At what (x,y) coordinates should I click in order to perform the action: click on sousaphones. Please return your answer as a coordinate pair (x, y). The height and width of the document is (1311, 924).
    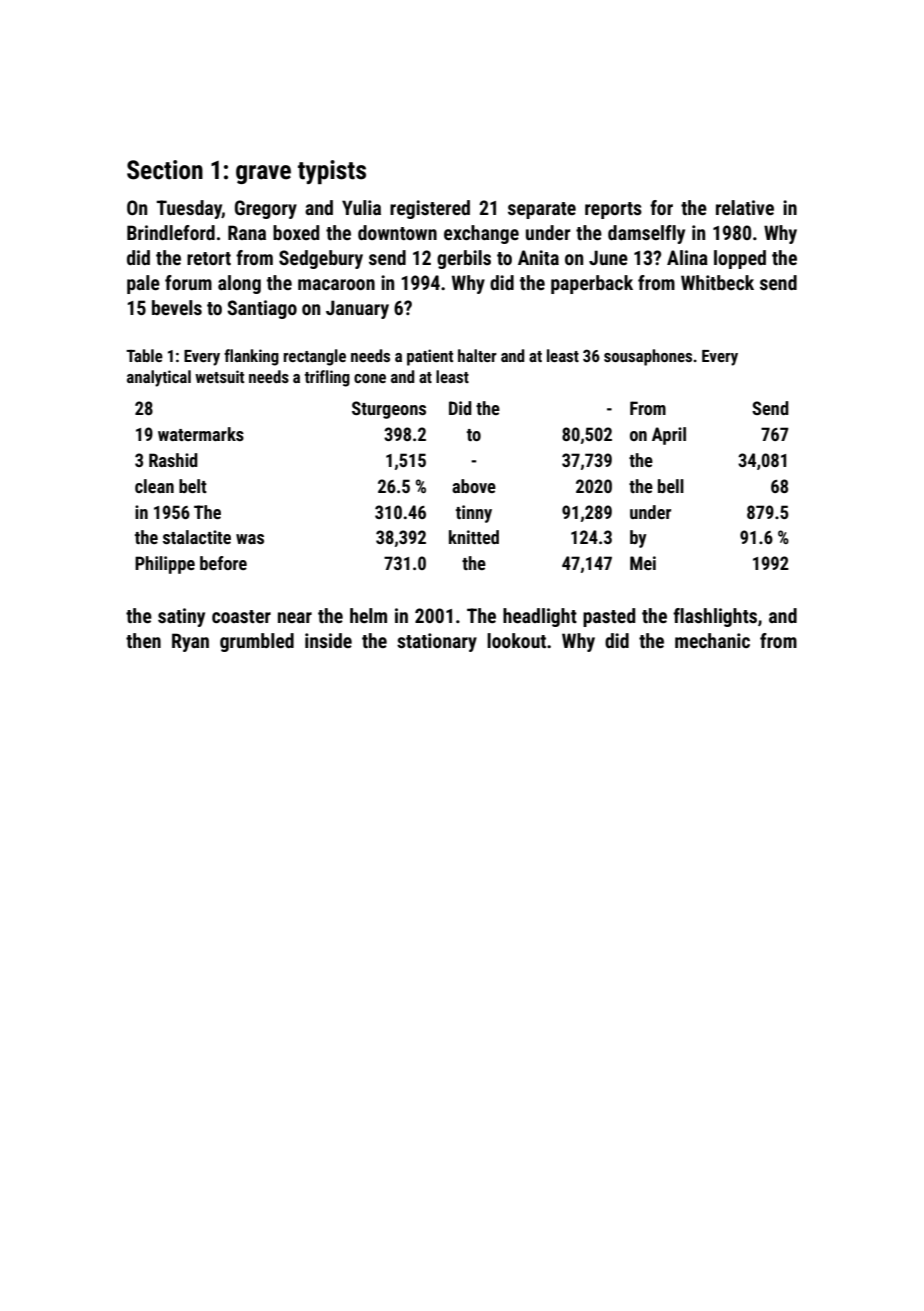
    Looking at the image, I should click on (648, 357).
